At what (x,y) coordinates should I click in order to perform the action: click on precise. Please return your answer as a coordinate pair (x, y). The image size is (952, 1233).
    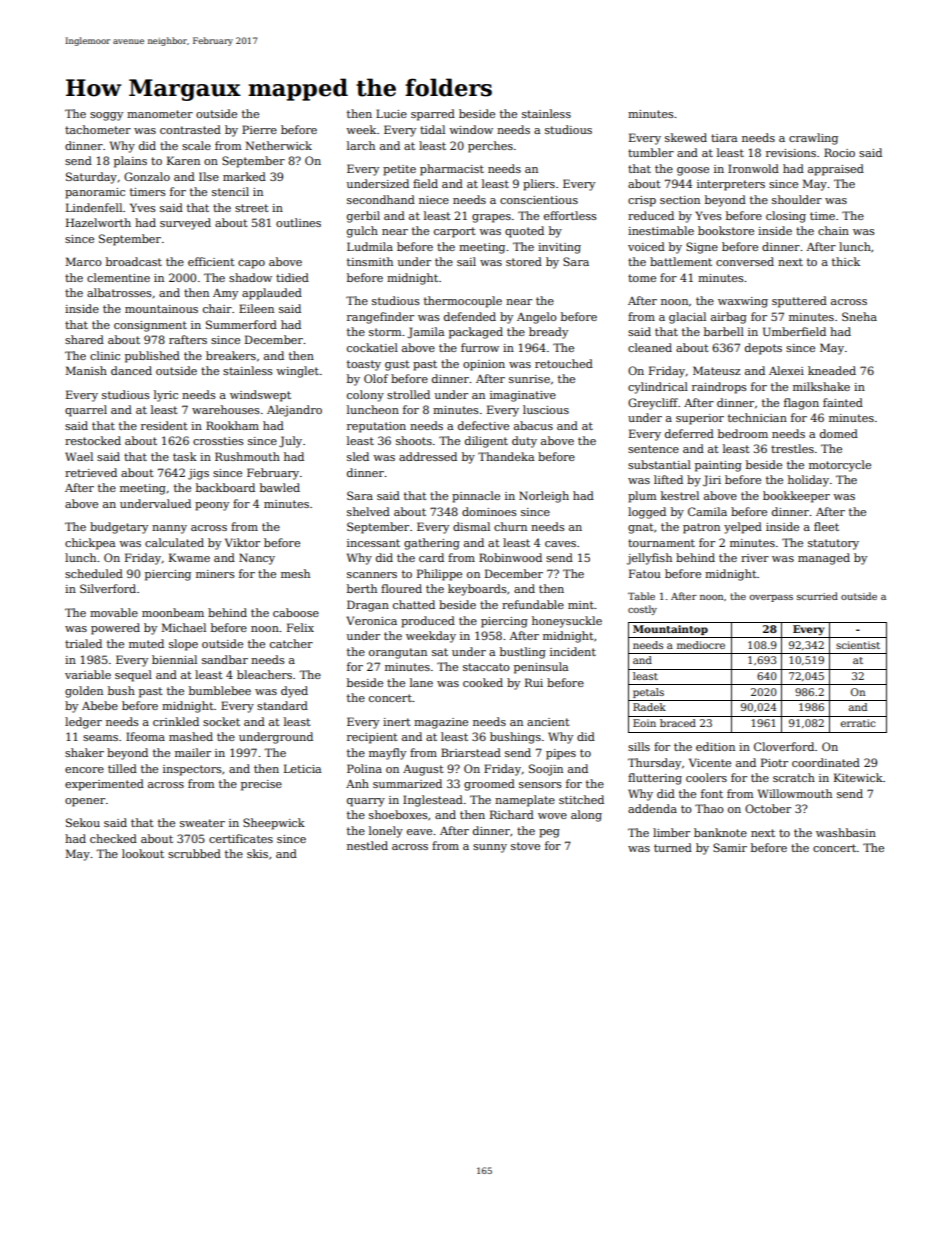
    Looking at the image, I should click on (261, 785).
